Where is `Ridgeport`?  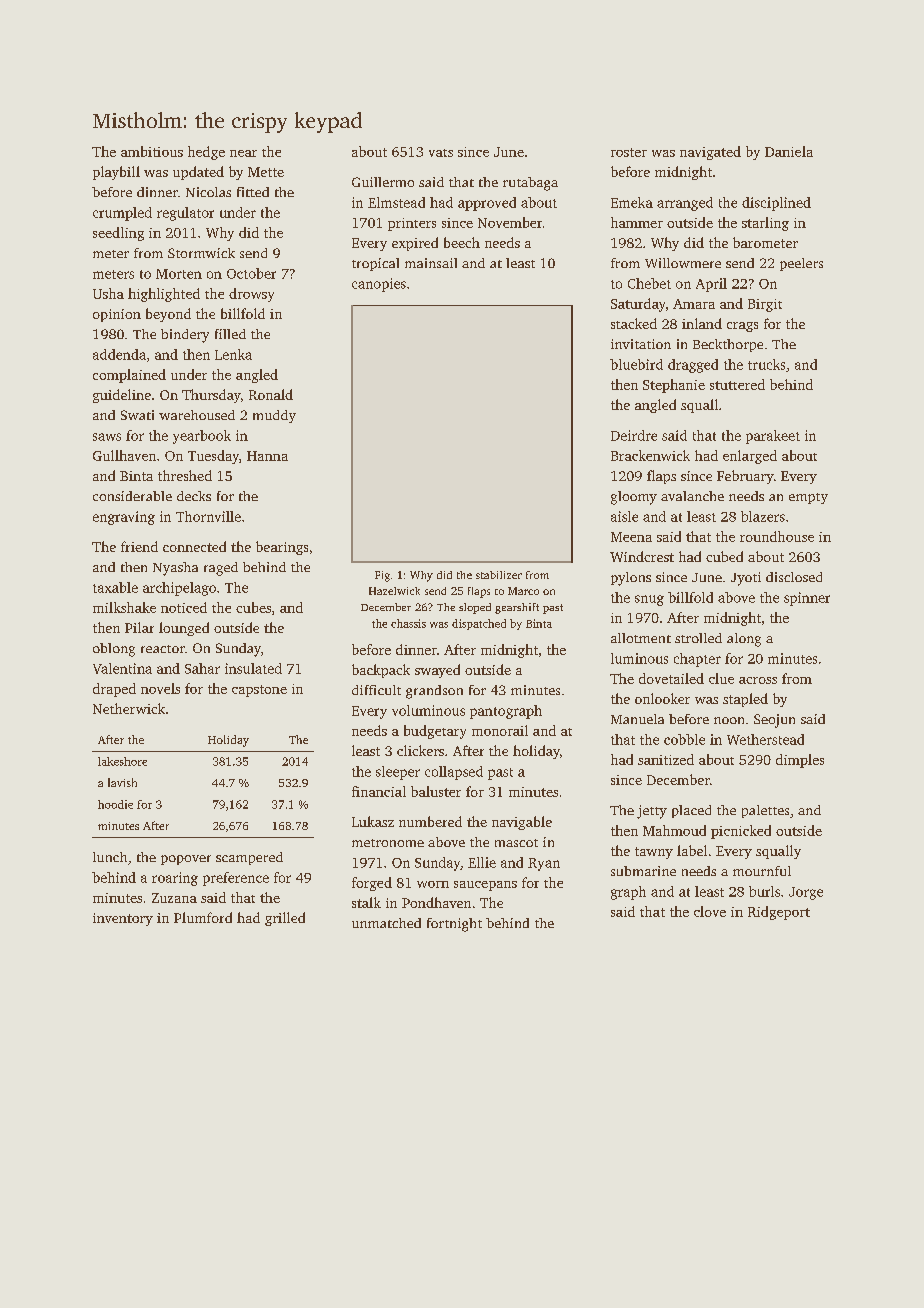 Ridgeport is located at coordinates (779, 913).
